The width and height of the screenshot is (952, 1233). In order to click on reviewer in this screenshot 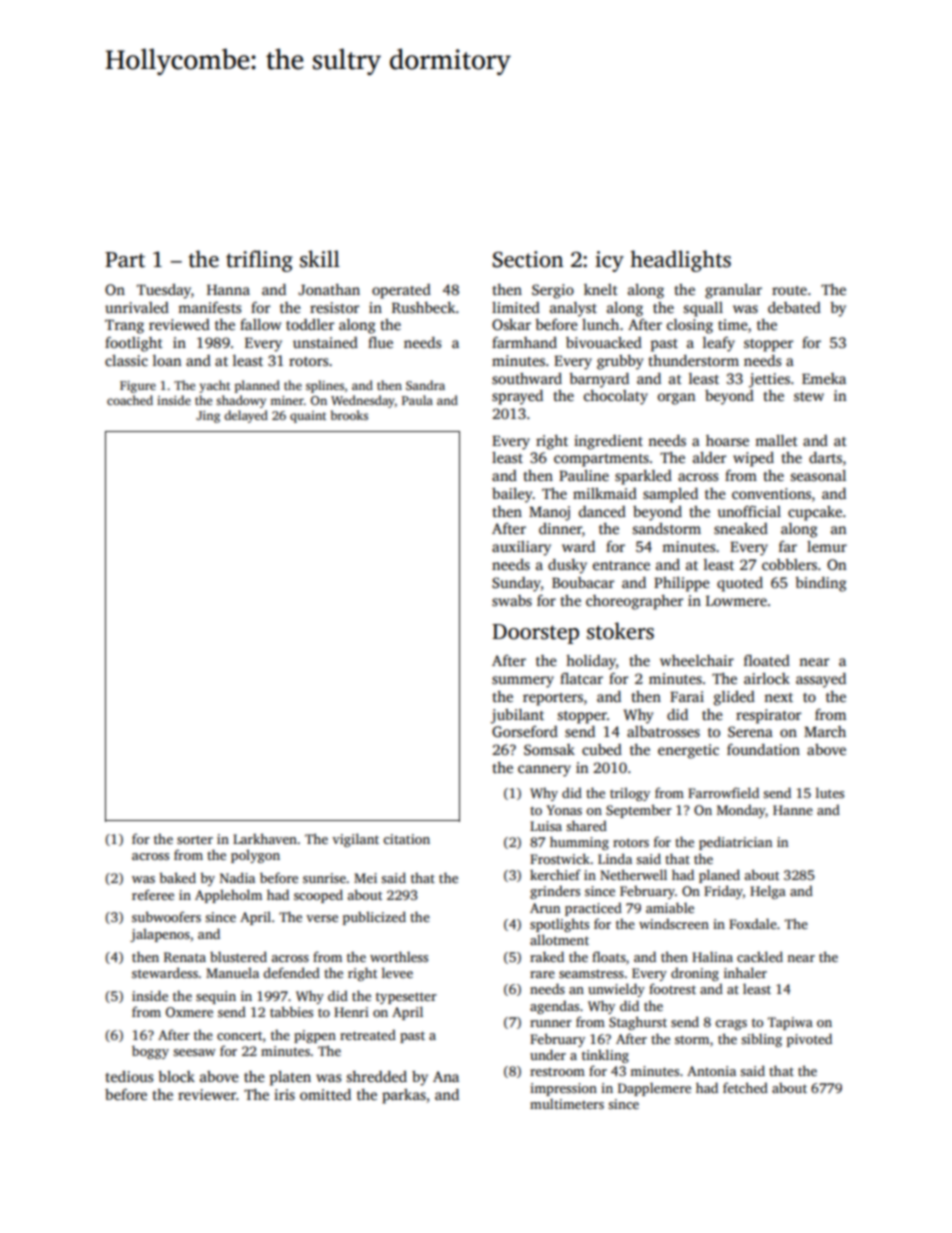, I will do `click(207, 1094)`.
